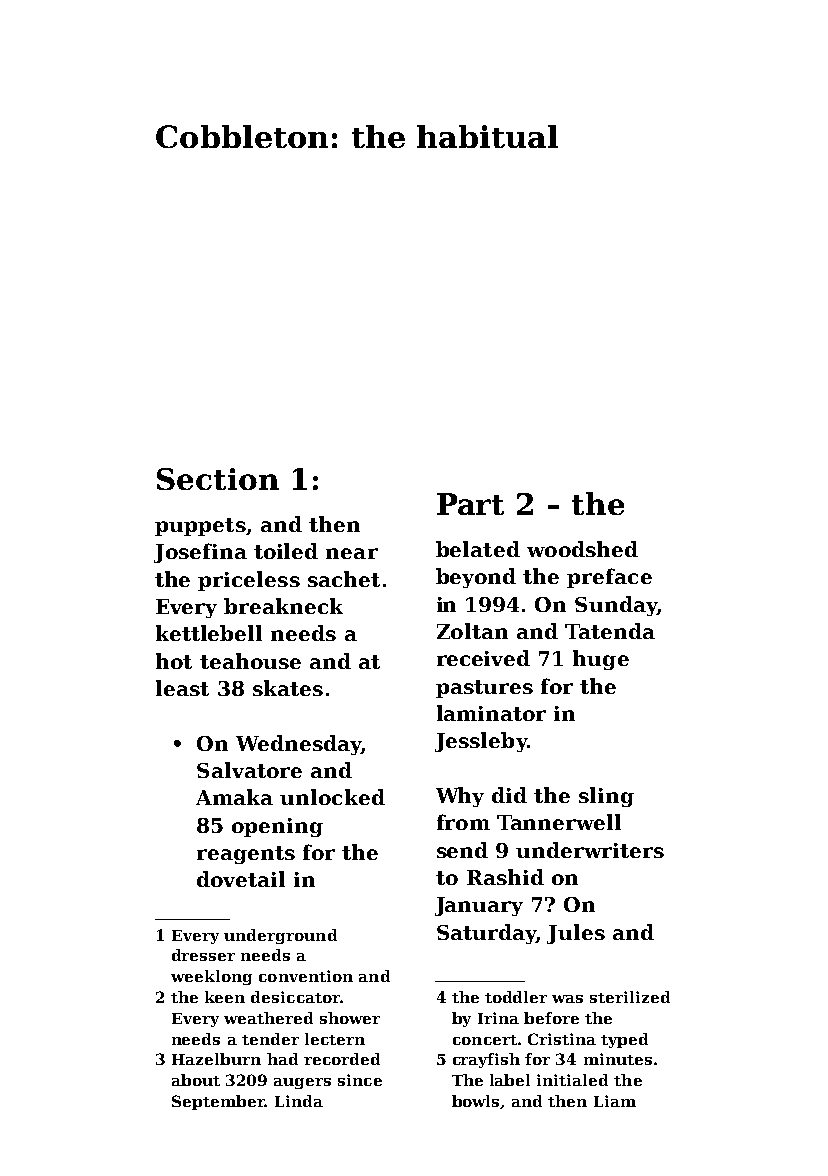 The width and height of the page is (828, 1176). I want to click on received, so click(483, 658).
